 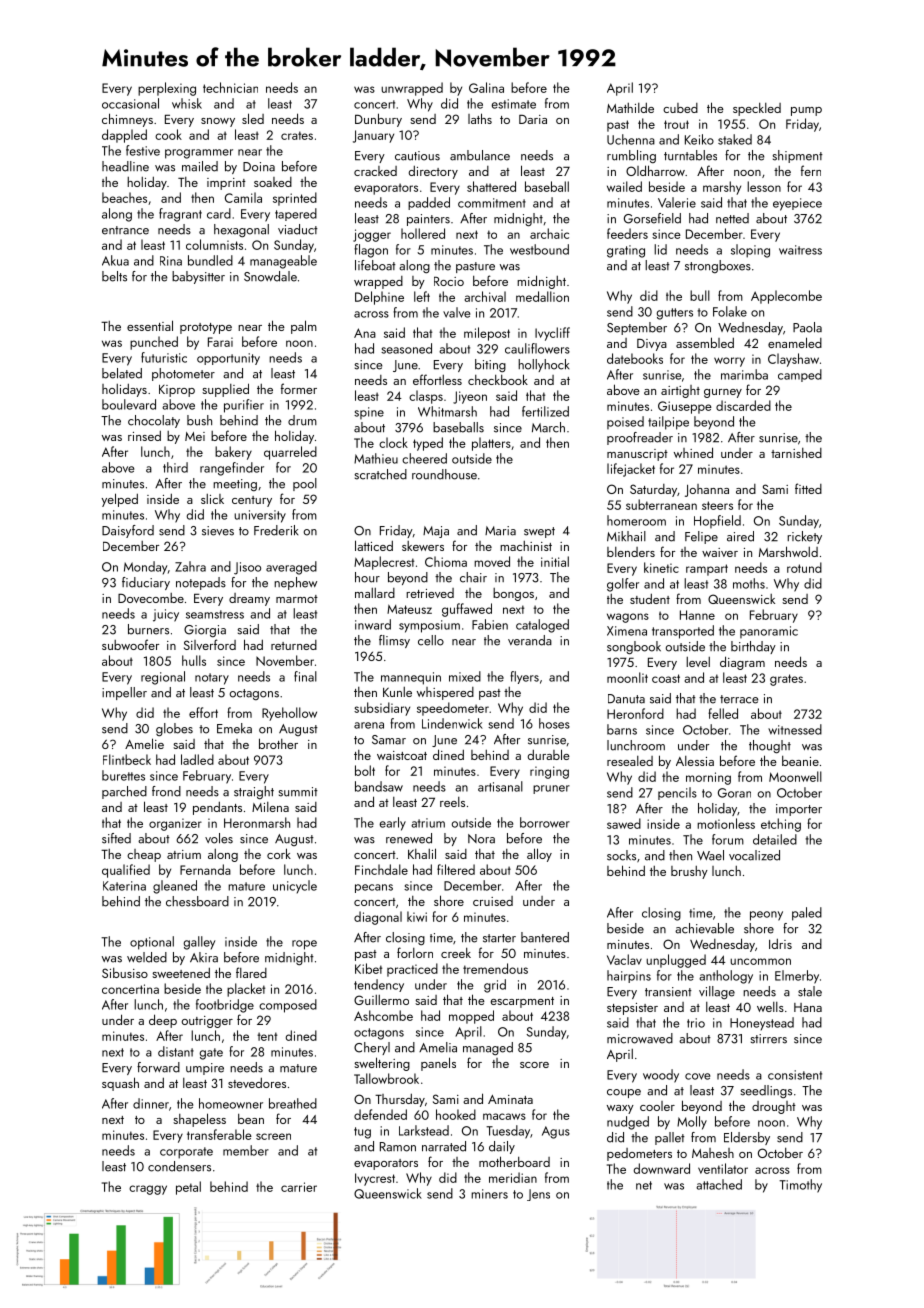 What do you see at coordinates (305, 676) in the image?
I see `final` at bounding box center [305, 676].
